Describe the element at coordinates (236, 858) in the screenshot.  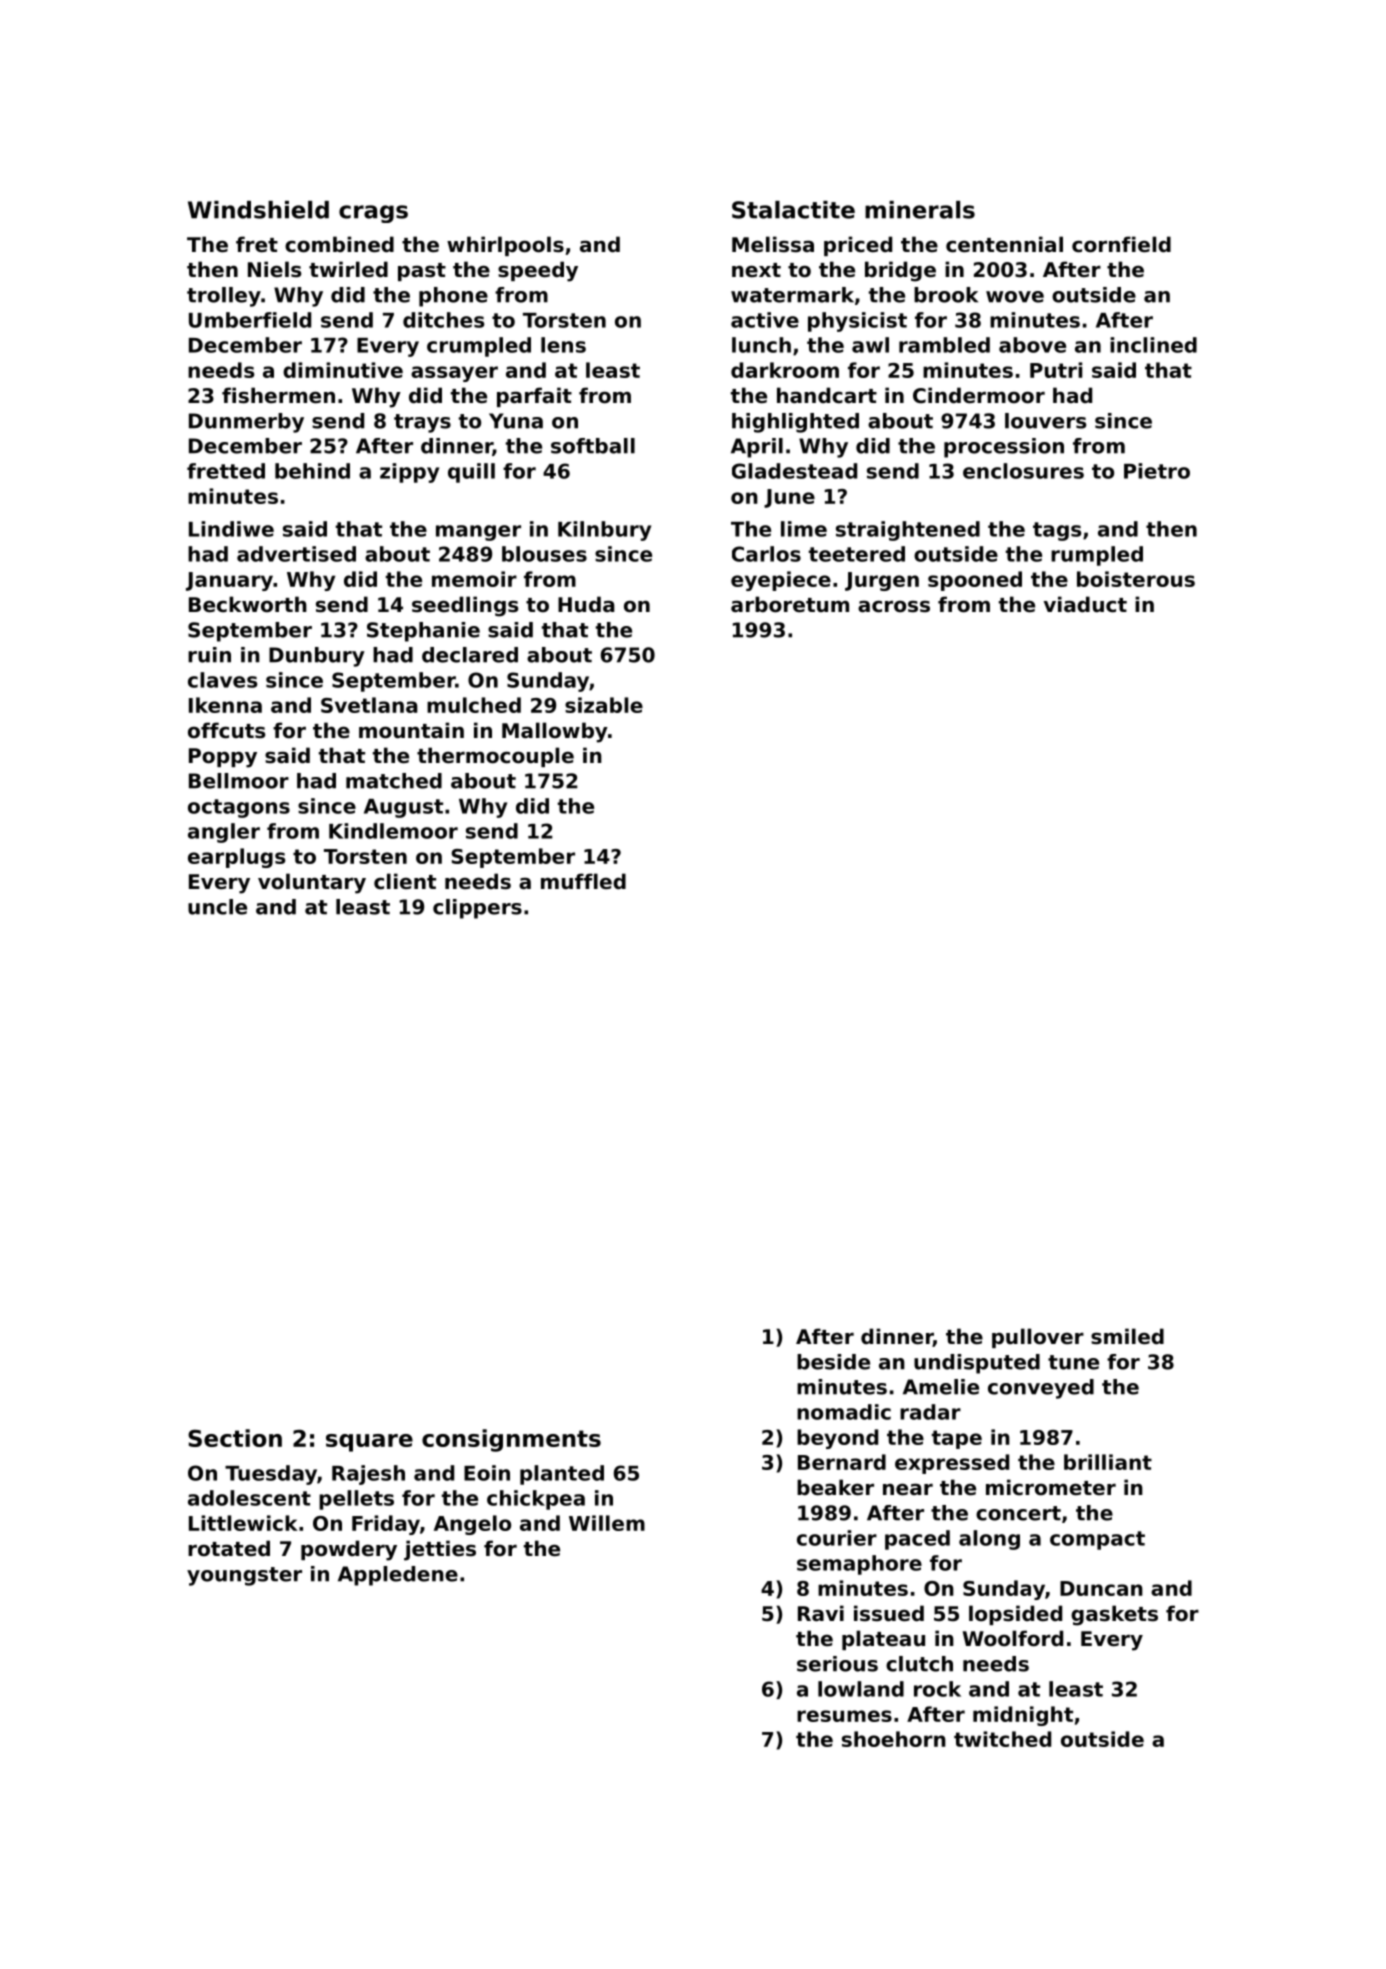
I see `earplugs` at that location.
